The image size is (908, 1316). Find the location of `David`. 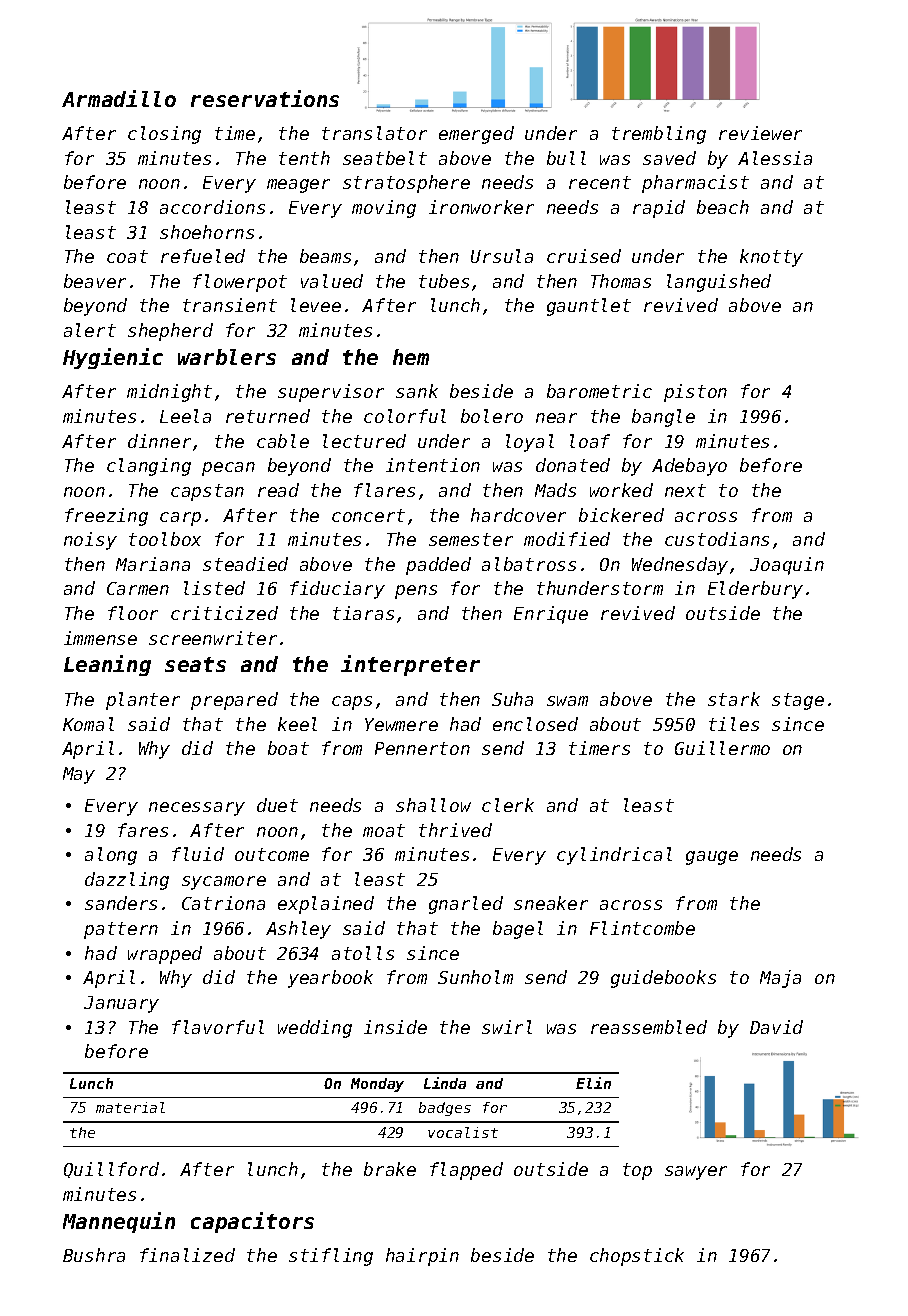

David is located at coordinates (776, 1027).
